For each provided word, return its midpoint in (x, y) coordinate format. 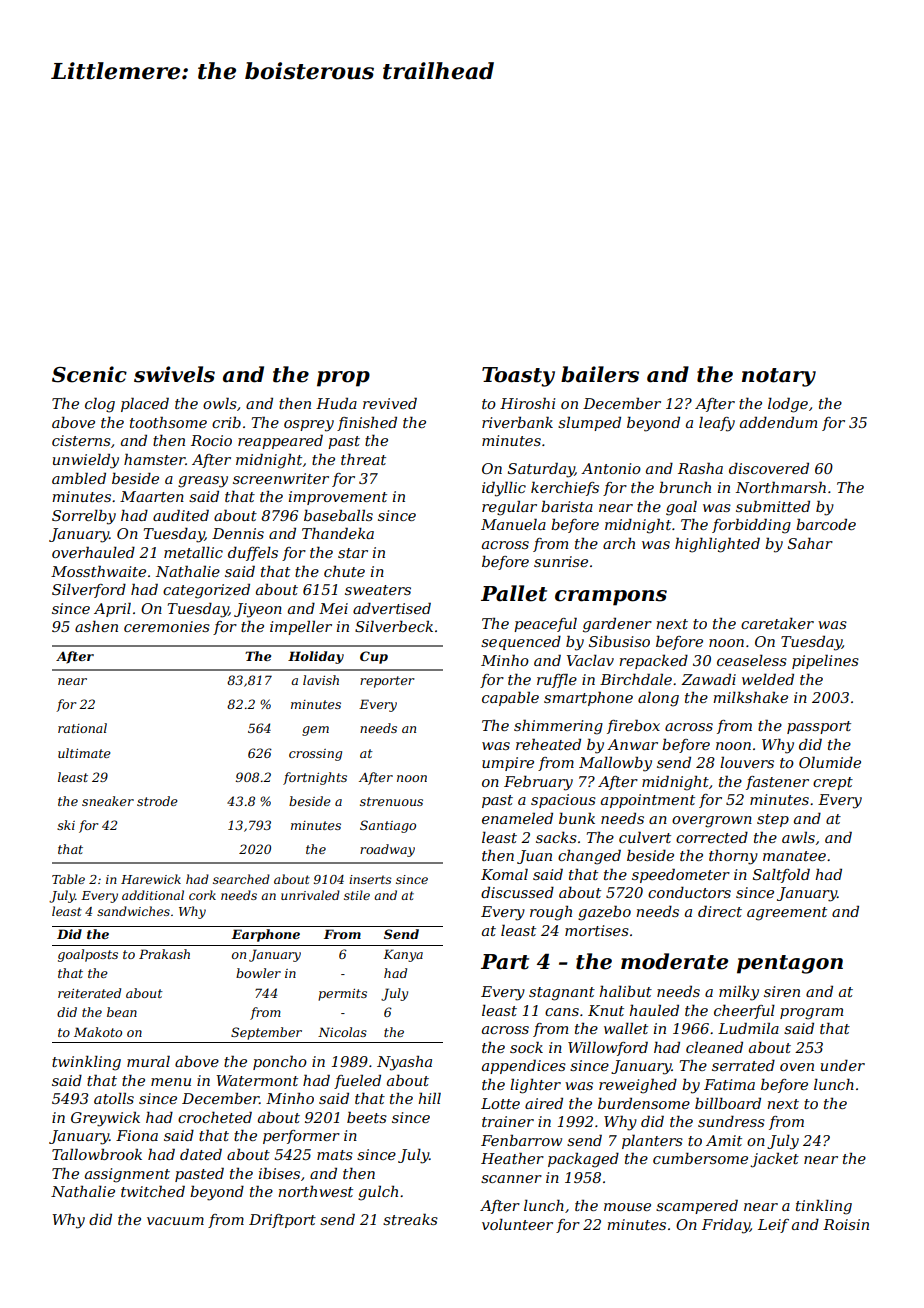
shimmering (558, 727)
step (773, 820)
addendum (778, 422)
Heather (512, 1158)
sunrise (561, 561)
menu (171, 1082)
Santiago (388, 826)
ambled (79, 478)
